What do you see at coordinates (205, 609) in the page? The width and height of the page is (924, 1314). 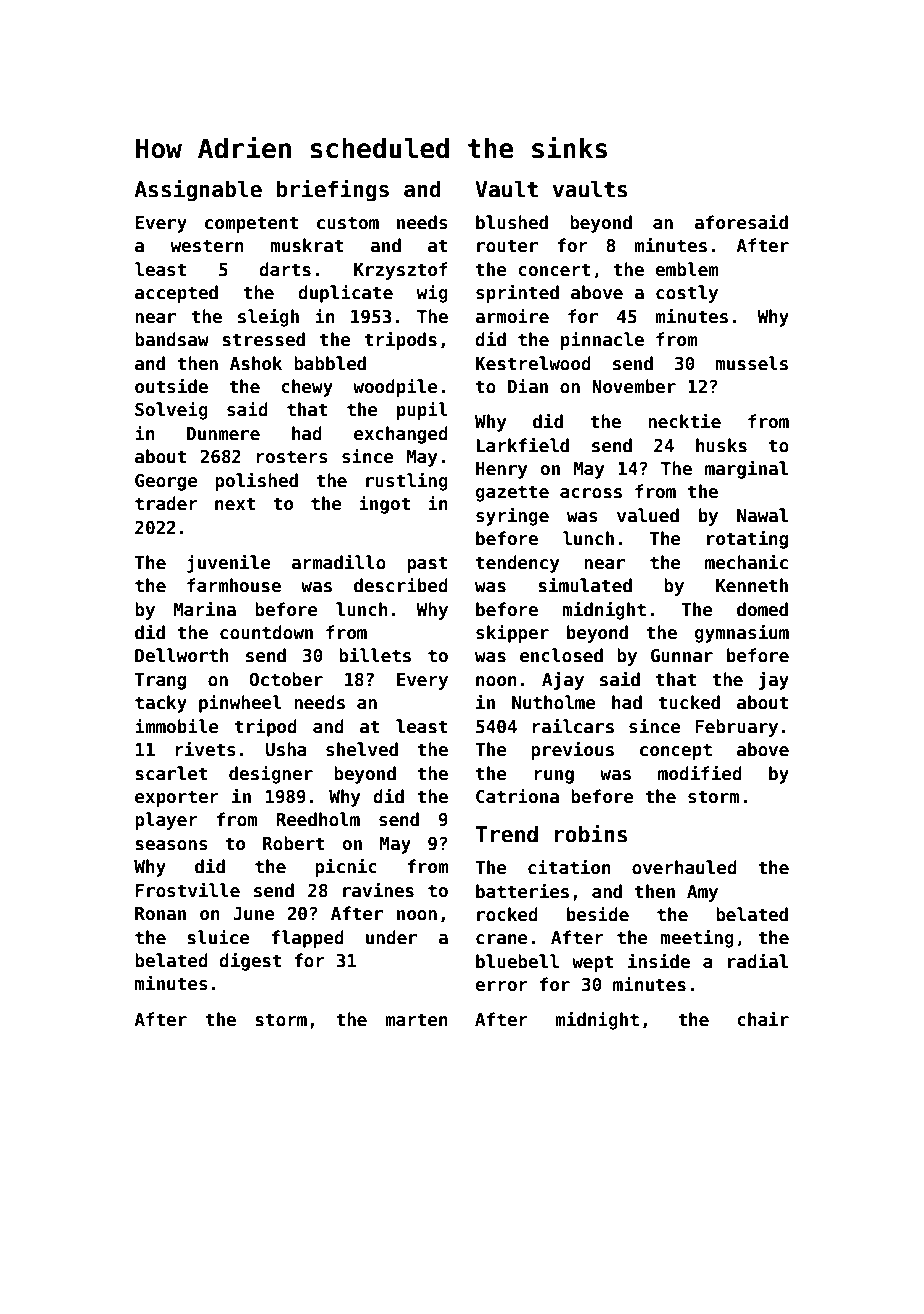 I see `Marina` at bounding box center [205, 609].
